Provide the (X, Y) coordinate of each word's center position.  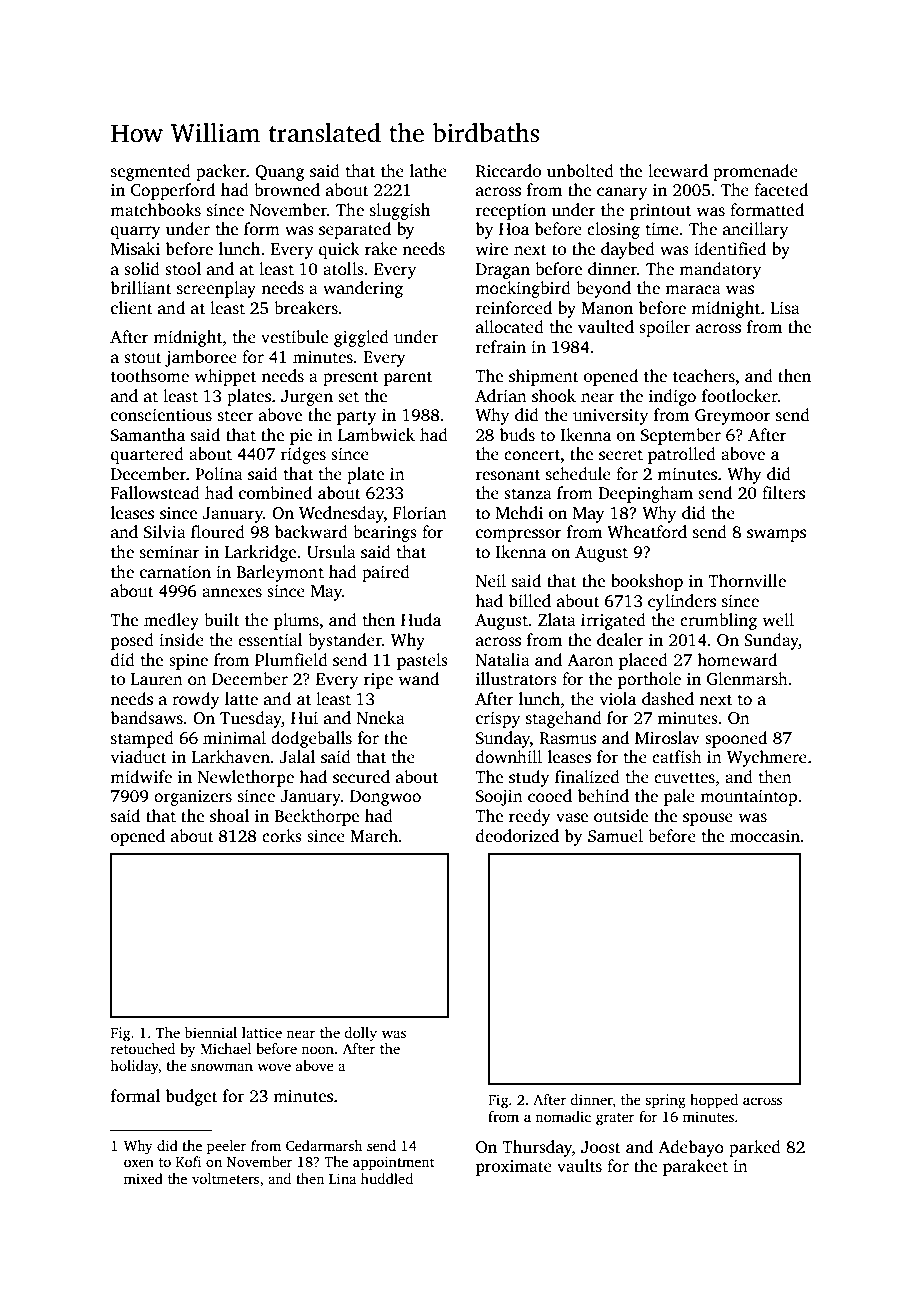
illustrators (516, 679)
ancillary (755, 230)
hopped (714, 1101)
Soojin (499, 798)
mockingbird (523, 289)
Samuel (615, 836)
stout (143, 358)
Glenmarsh (747, 679)
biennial (210, 1032)
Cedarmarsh (324, 1145)
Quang (280, 173)
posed (132, 641)
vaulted (606, 327)
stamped (142, 739)
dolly (360, 1034)
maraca (693, 290)
